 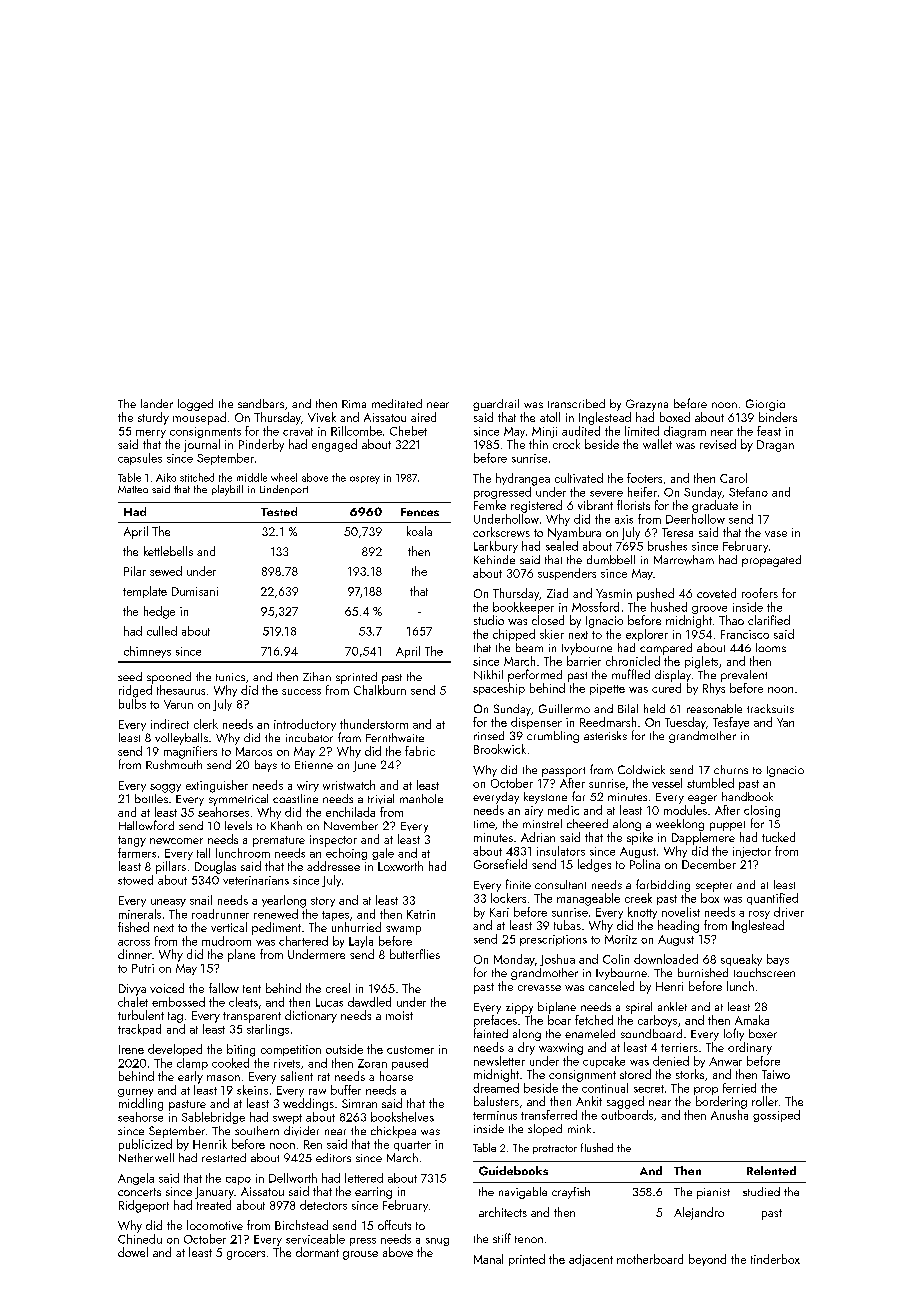 I want to click on introductory, so click(x=305, y=725).
